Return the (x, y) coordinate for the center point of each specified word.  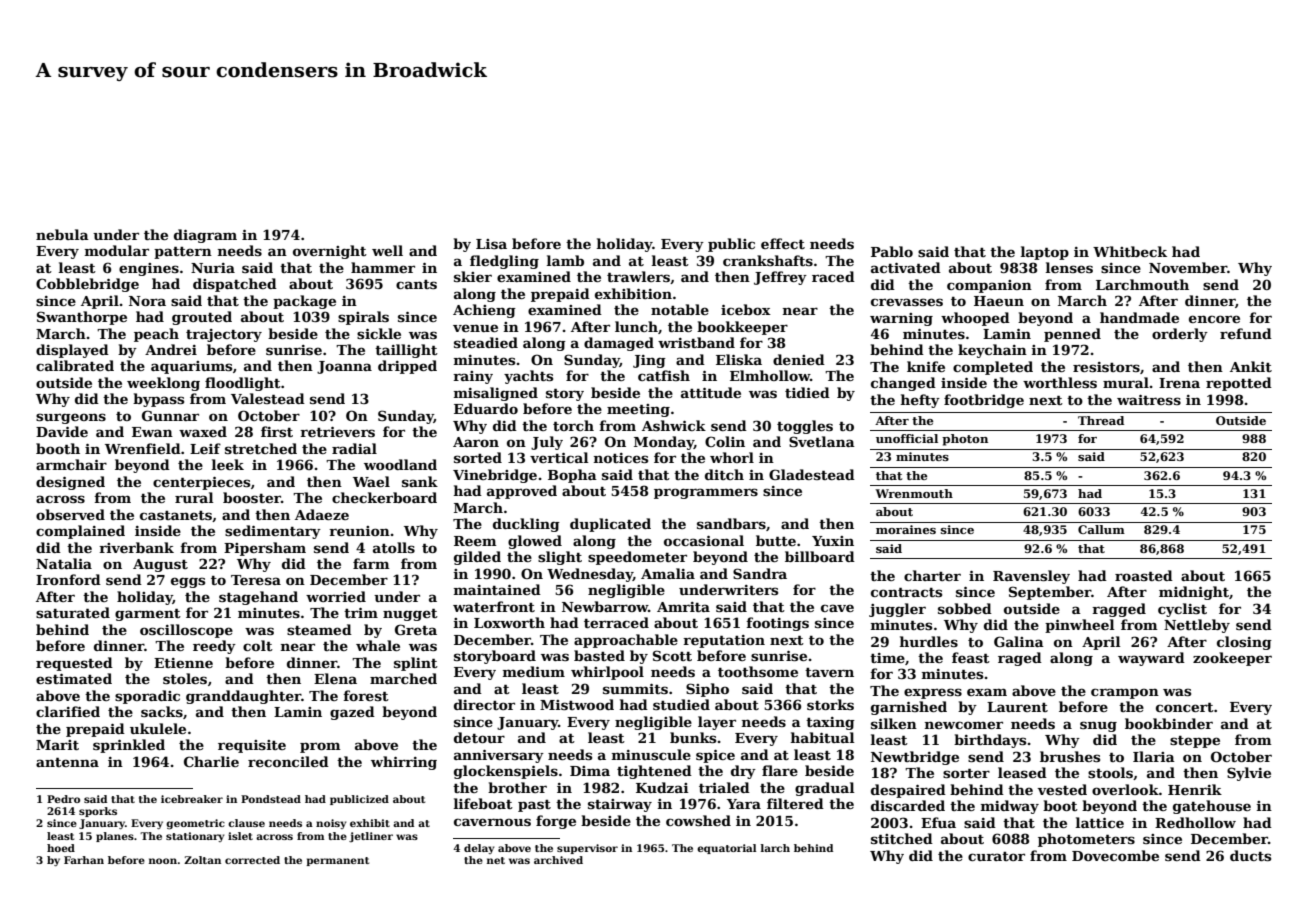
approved (522, 492)
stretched (261, 448)
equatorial (726, 849)
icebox (746, 309)
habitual (823, 737)
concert (1185, 707)
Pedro (63, 799)
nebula (62, 234)
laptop (1045, 253)
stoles (185, 678)
